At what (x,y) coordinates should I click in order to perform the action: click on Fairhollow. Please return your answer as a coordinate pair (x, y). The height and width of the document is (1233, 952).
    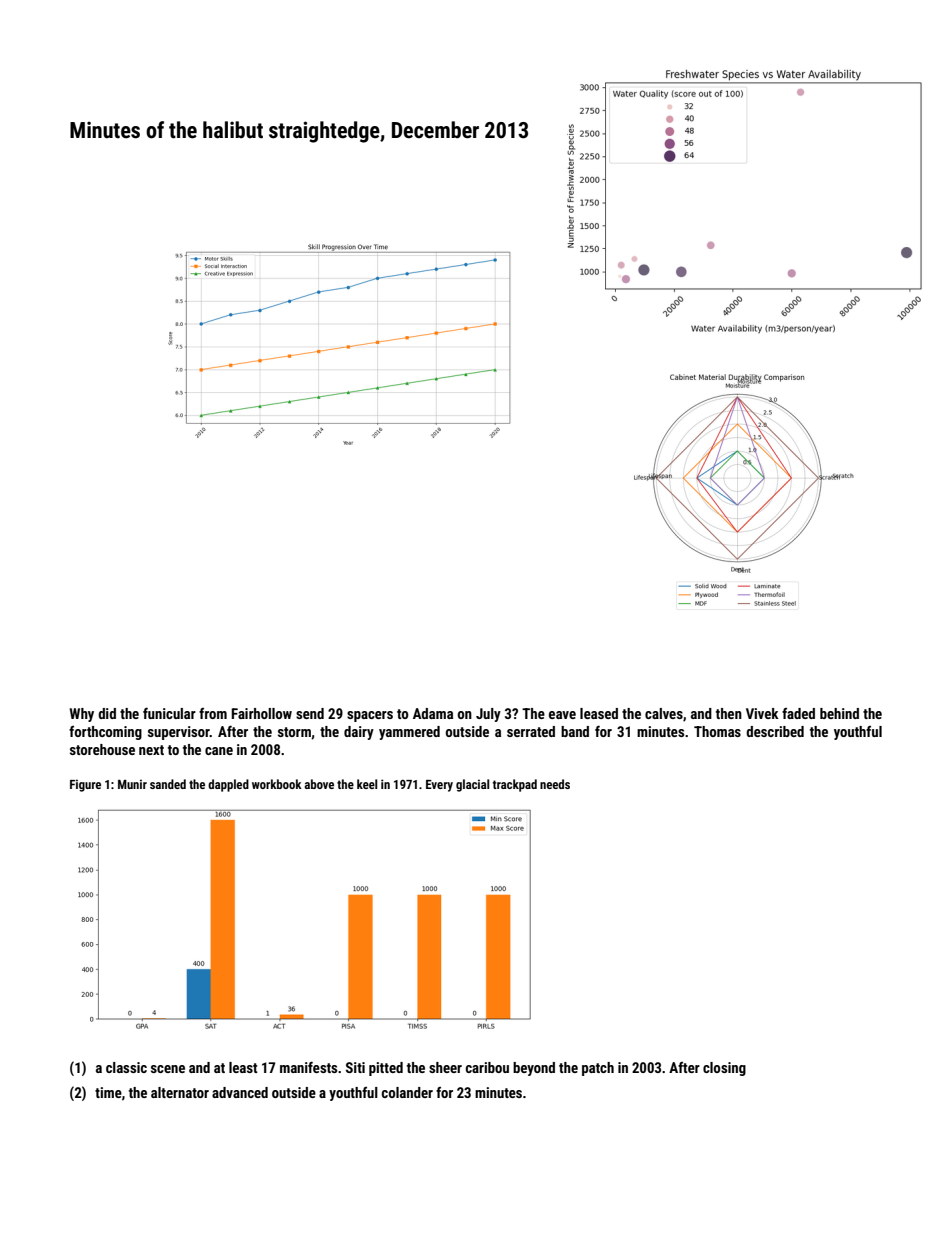
    Looking at the image, I should click on (261, 713).
